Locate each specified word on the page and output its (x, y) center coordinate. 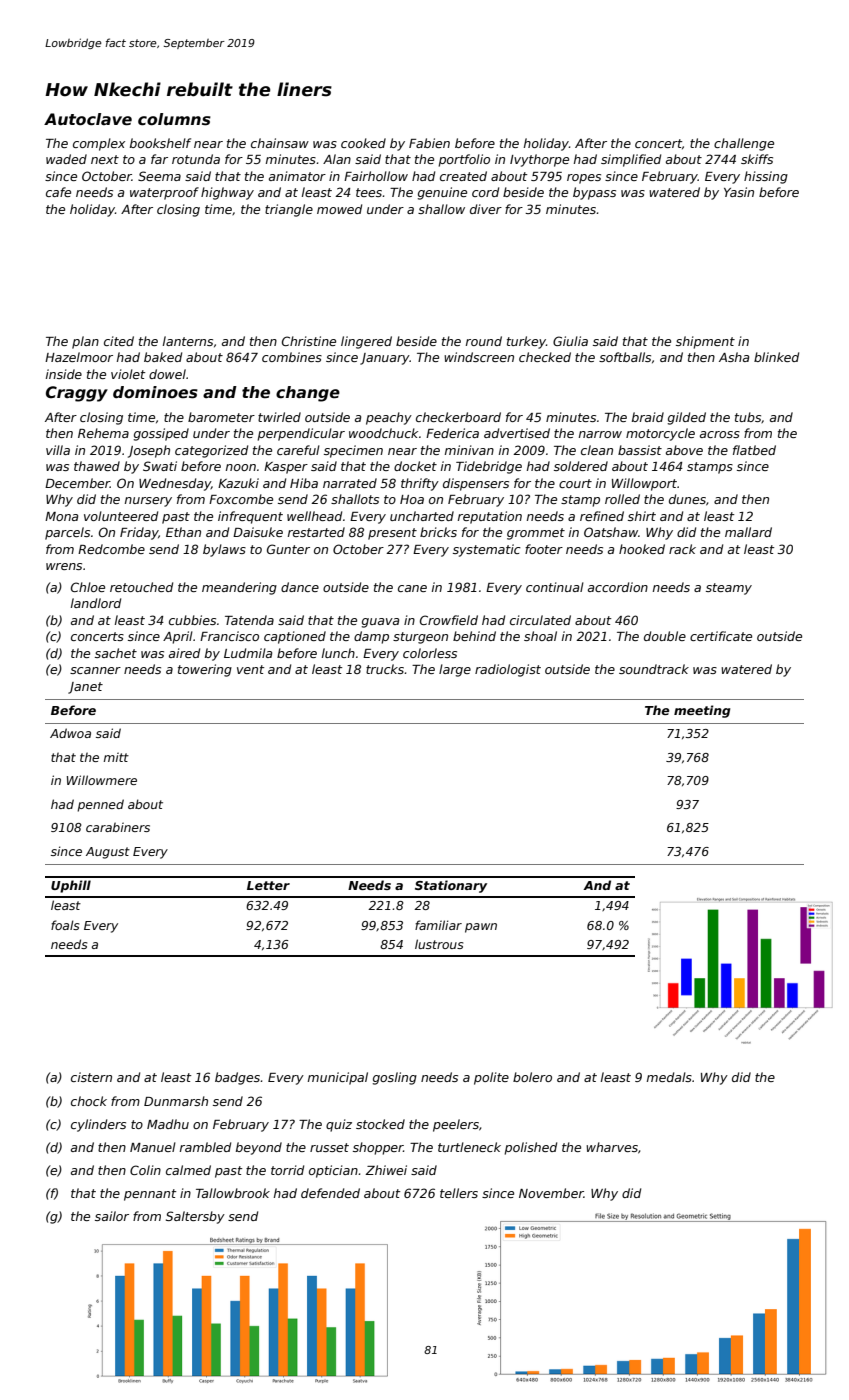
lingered (366, 342)
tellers (459, 1193)
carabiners (118, 827)
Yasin (739, 192)
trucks (385, 669)
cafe (58, 192)
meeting (702, 711)
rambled (205, 1147)
